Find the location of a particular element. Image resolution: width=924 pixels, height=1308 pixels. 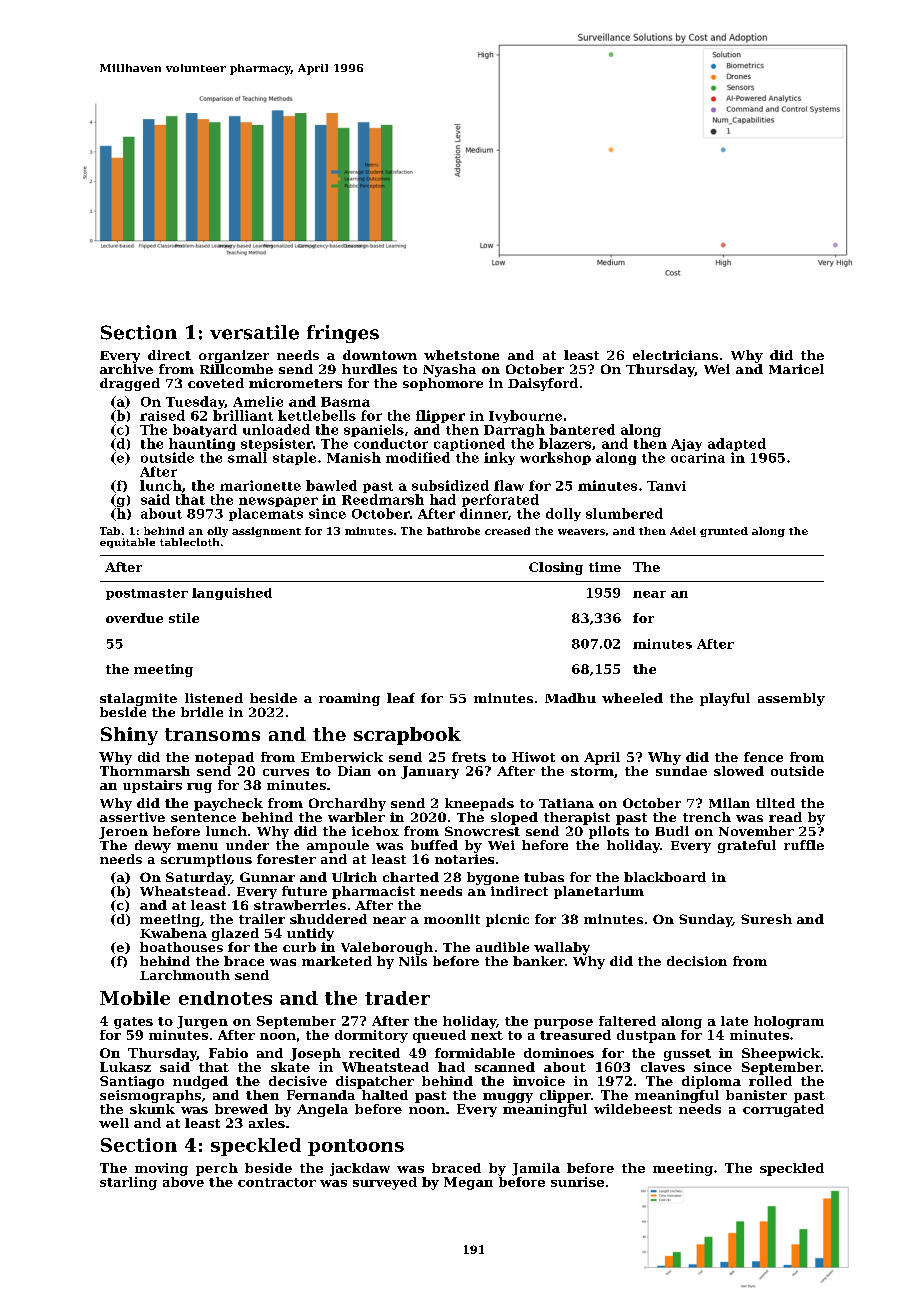

versatile is located at coordinates (254, 332).
